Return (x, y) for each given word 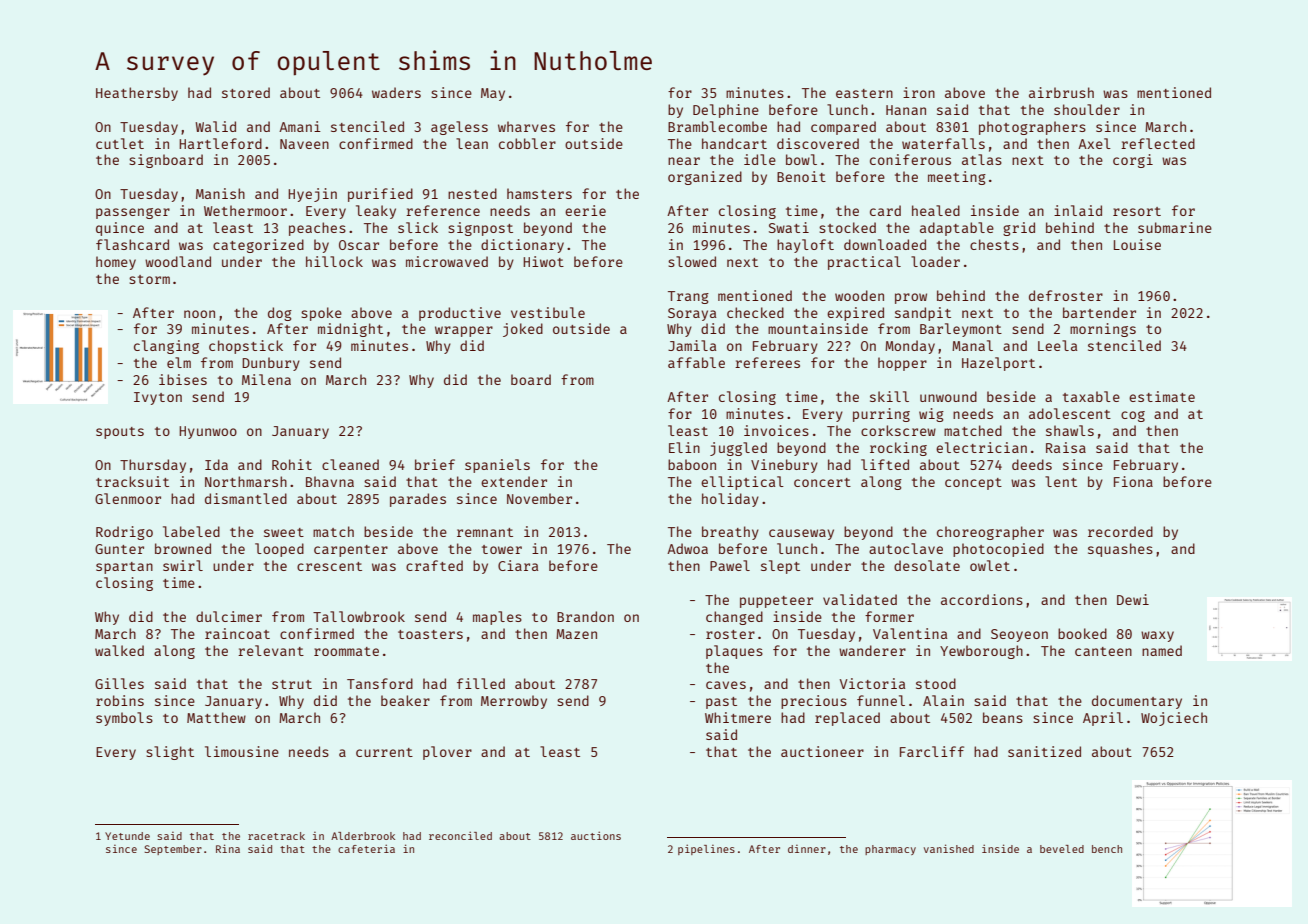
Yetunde (127, 836)
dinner (807, 849)
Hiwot (543, 261)
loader (935, 261)
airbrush (1061, 92)
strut (292, 684)
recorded (1120, 531)
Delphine (726, 111)
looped (279, 550)
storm (149, 279)
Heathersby (137, 94)
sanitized (1044, 751)
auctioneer (822, 751)
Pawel (730, 565)
